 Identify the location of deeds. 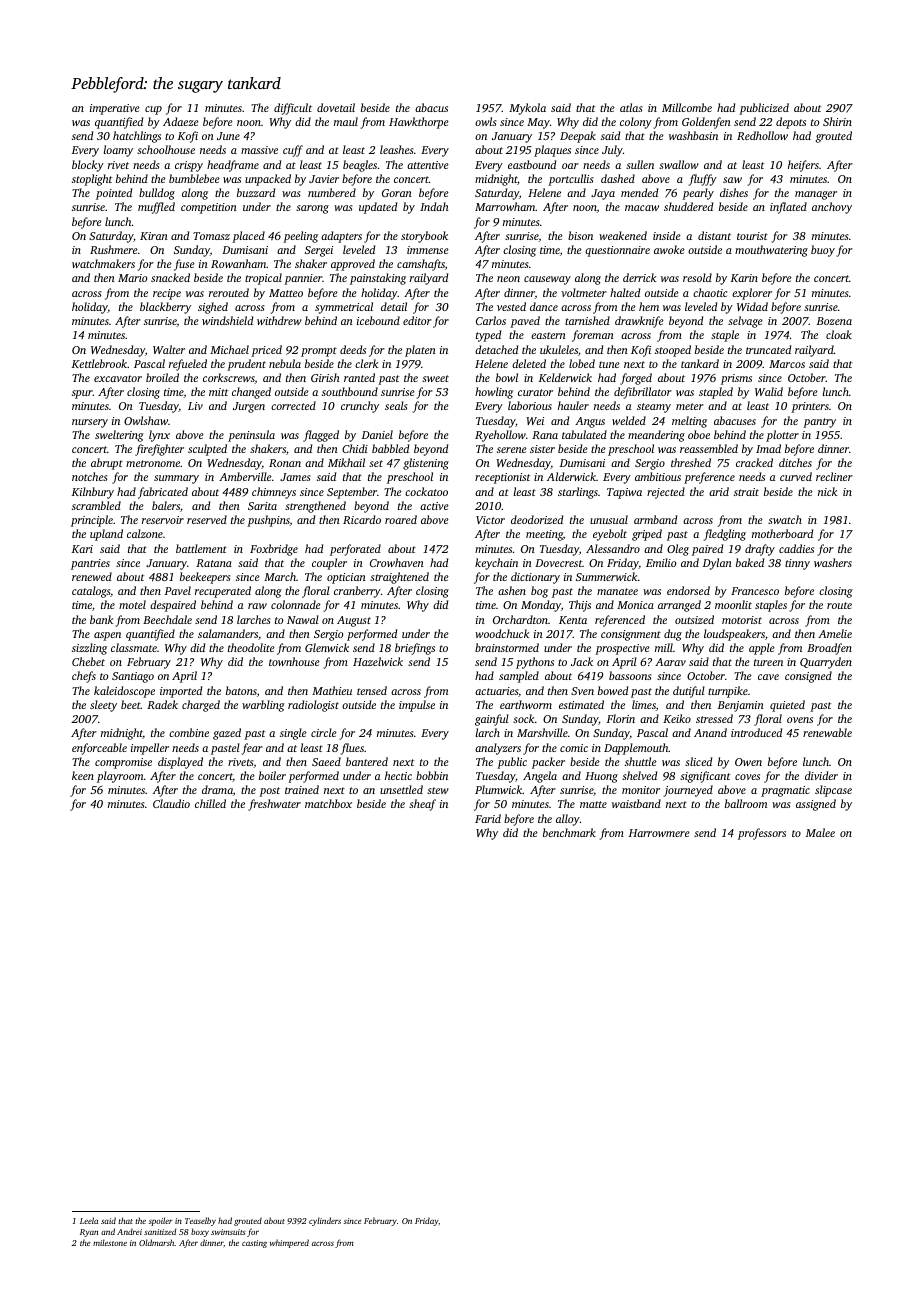
(353, 349).
